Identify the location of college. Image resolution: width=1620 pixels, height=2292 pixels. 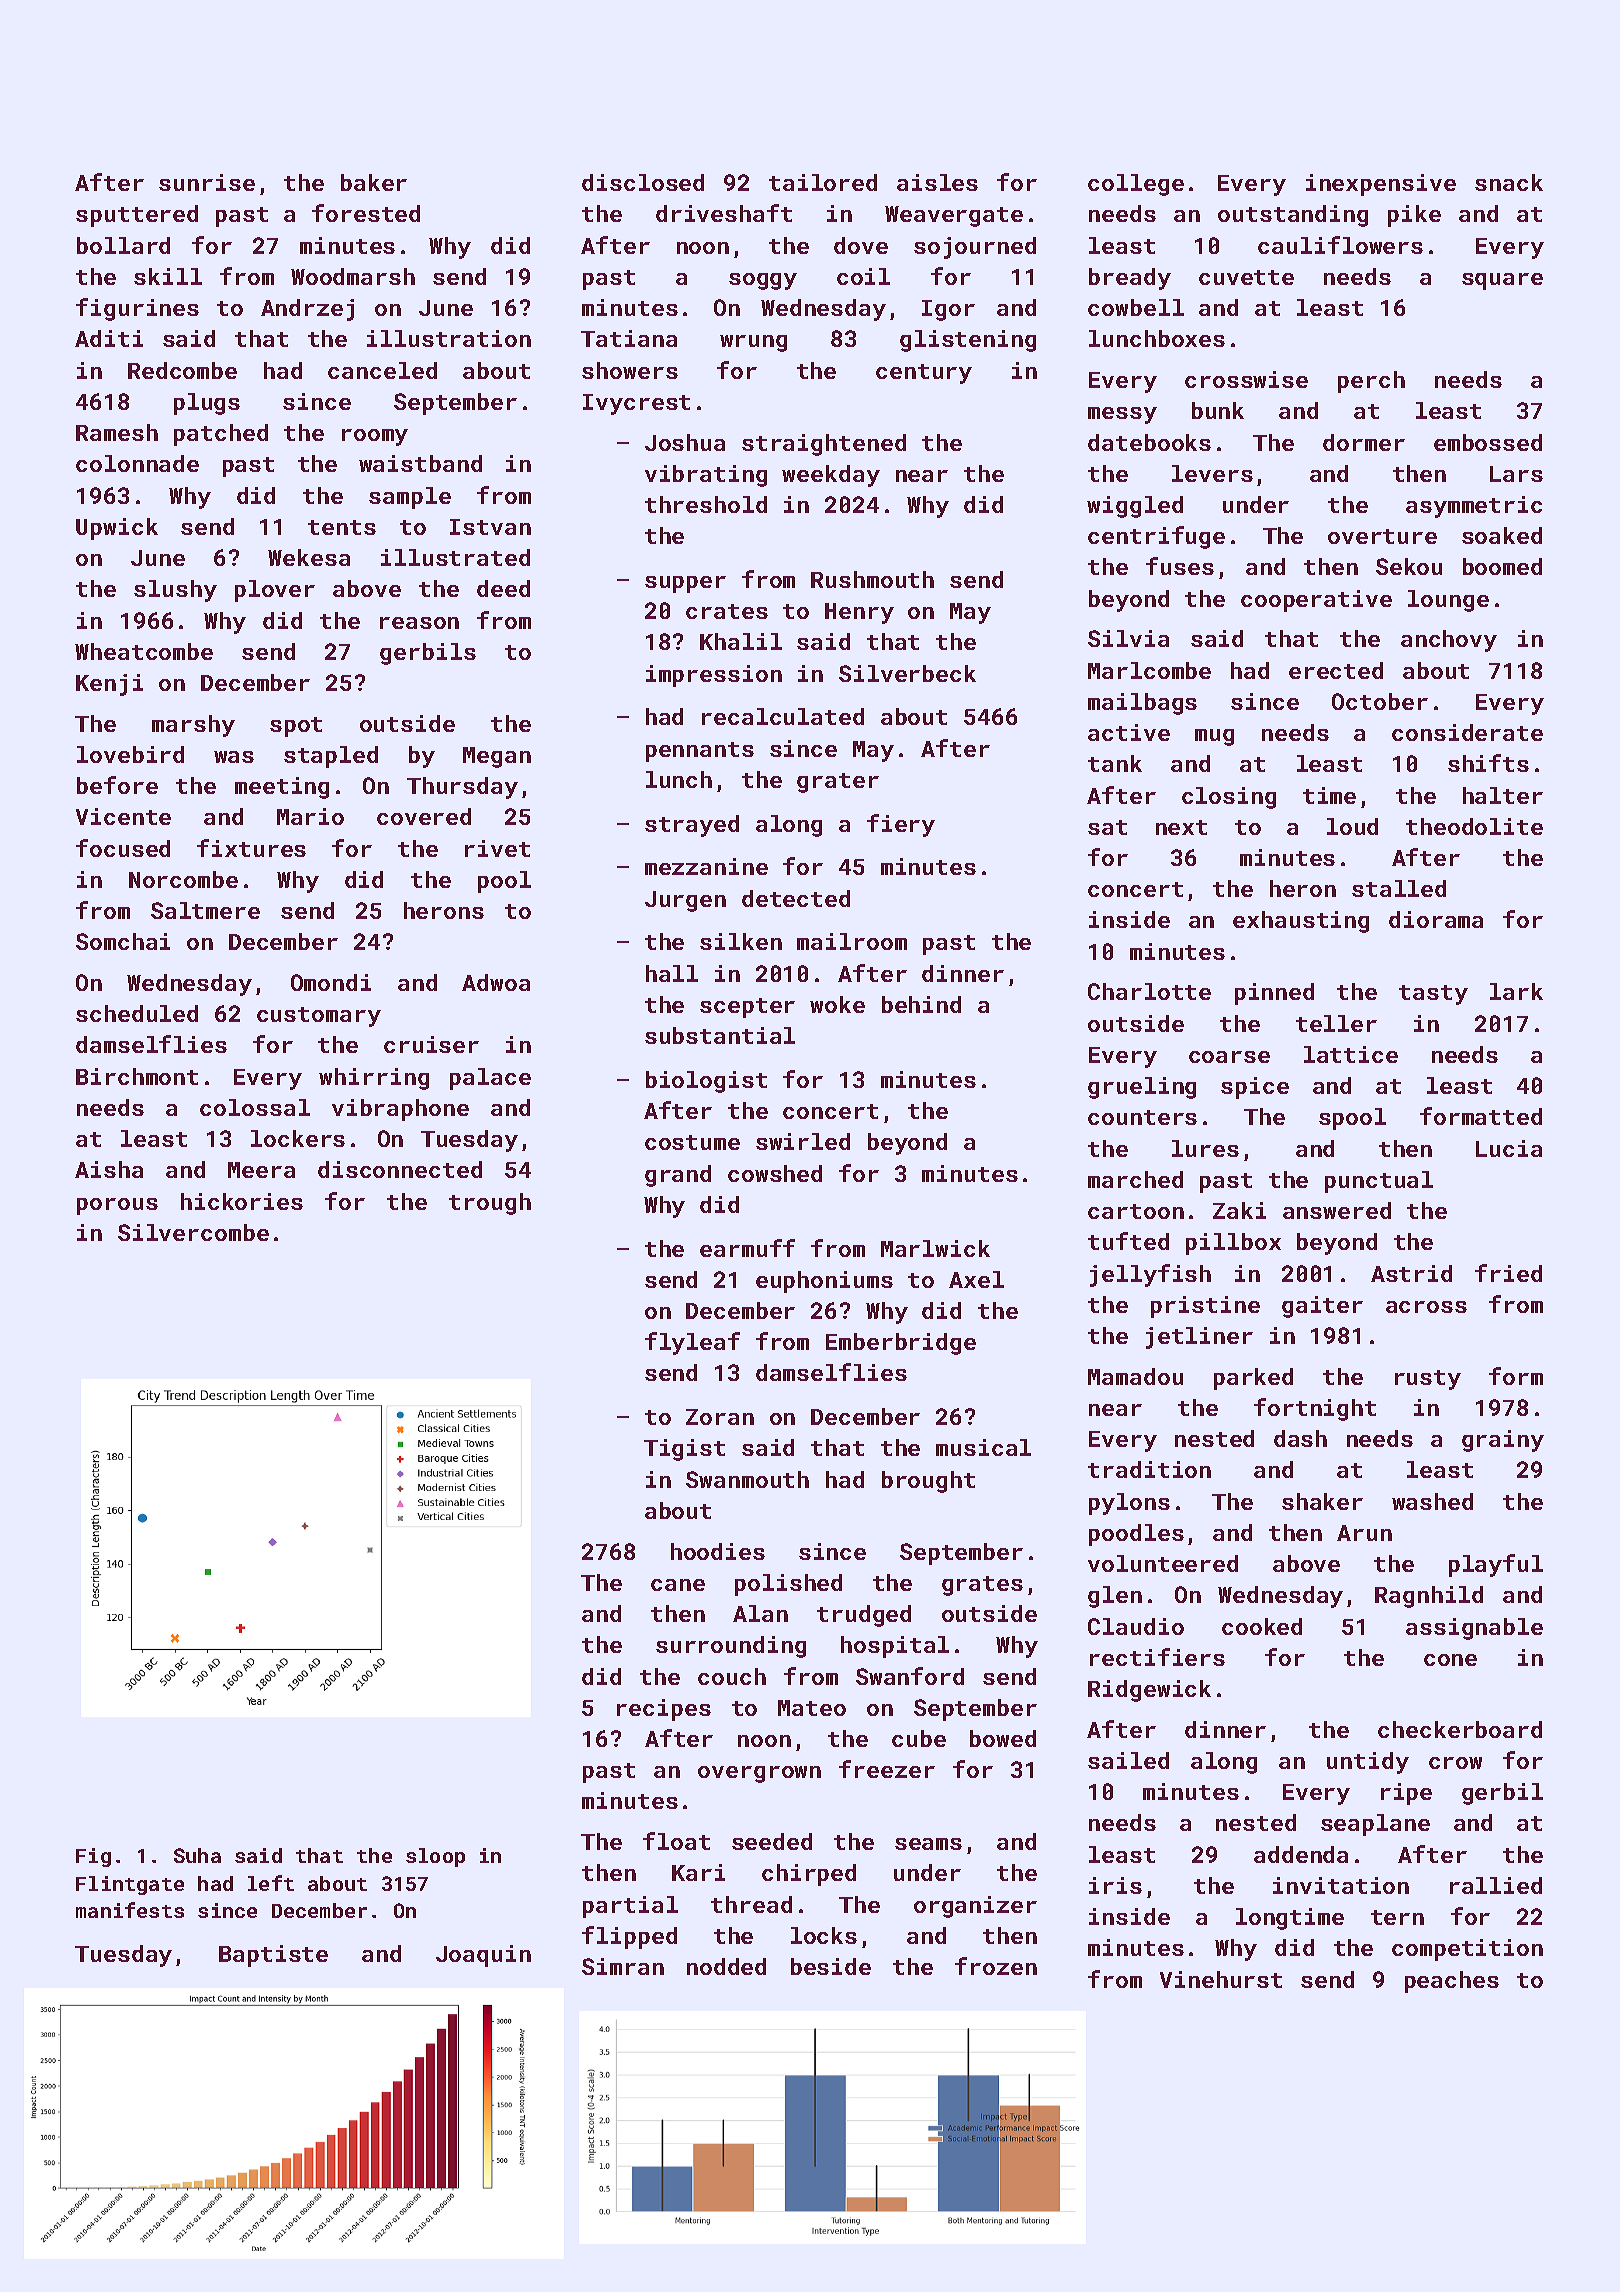
(1136, 185).
